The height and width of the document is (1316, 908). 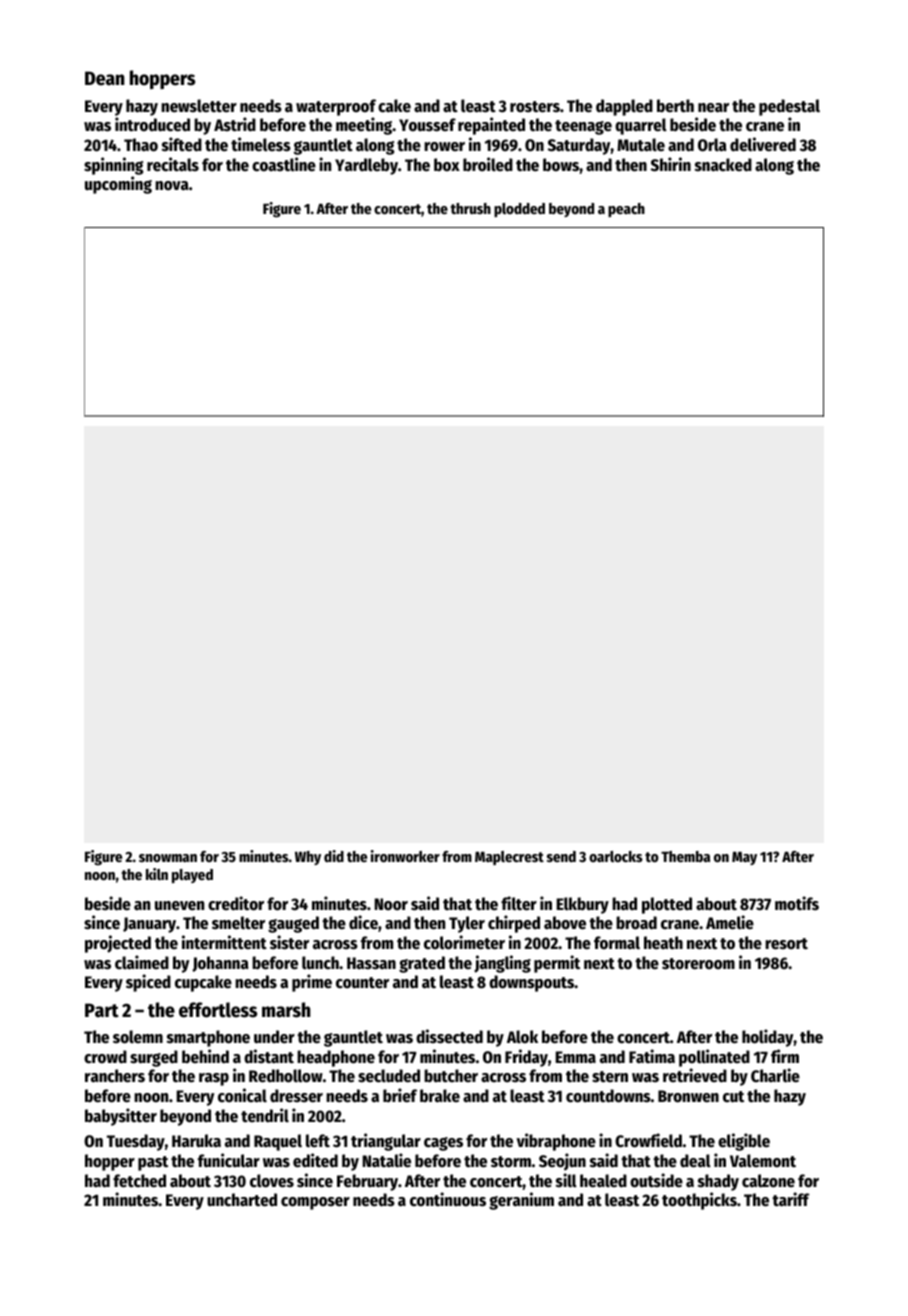 What do you see at coordinates (744, 858) in the document?
I see `May` at bounding box center [744, 858].
